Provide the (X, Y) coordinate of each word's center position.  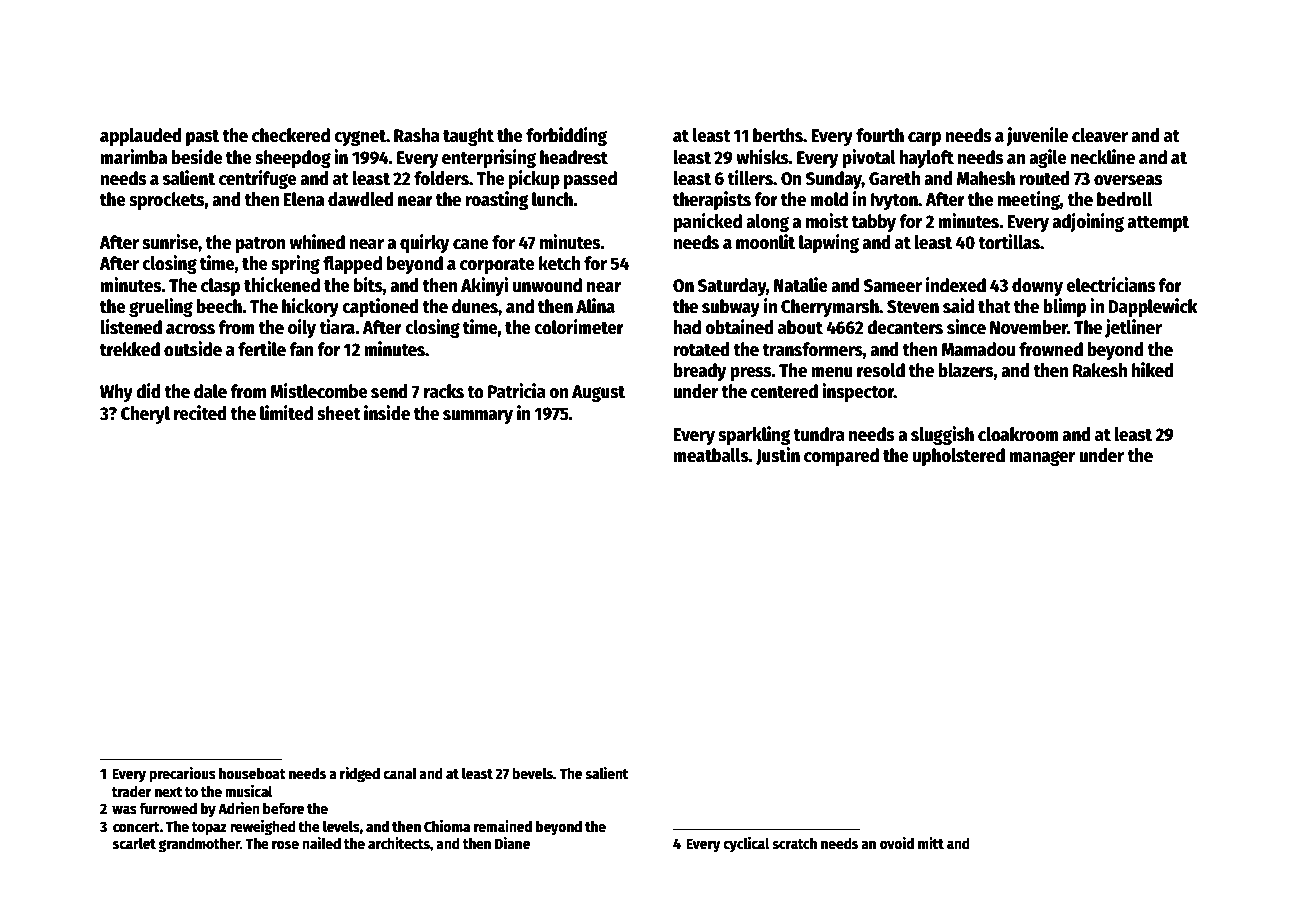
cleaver (1100, 135)
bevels (532, 773)
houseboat (252, 773)
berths (778, 135)
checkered (291, 135)
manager (1042, 458)
